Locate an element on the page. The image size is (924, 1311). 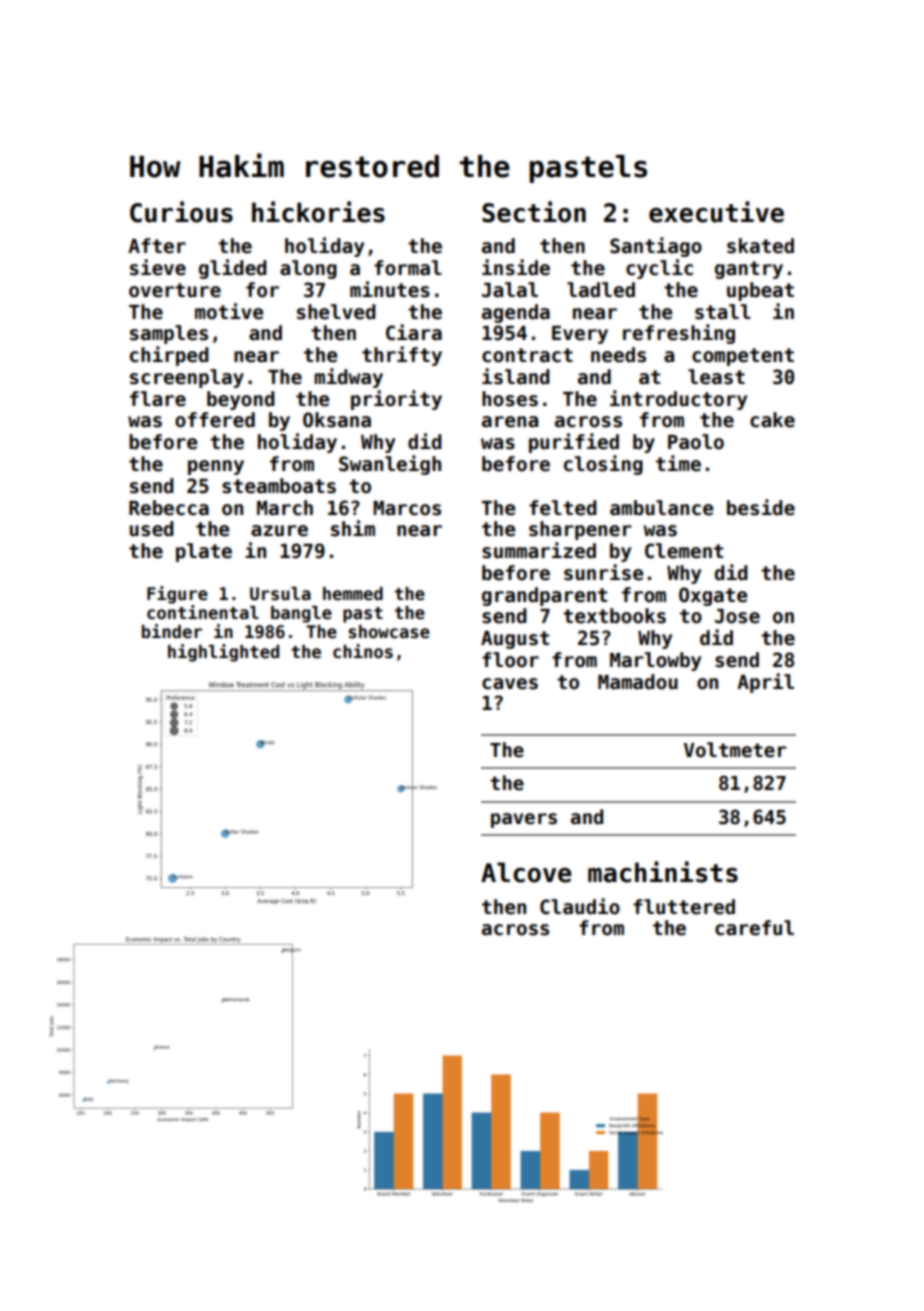
plate is located at coordinates (204, 552).
